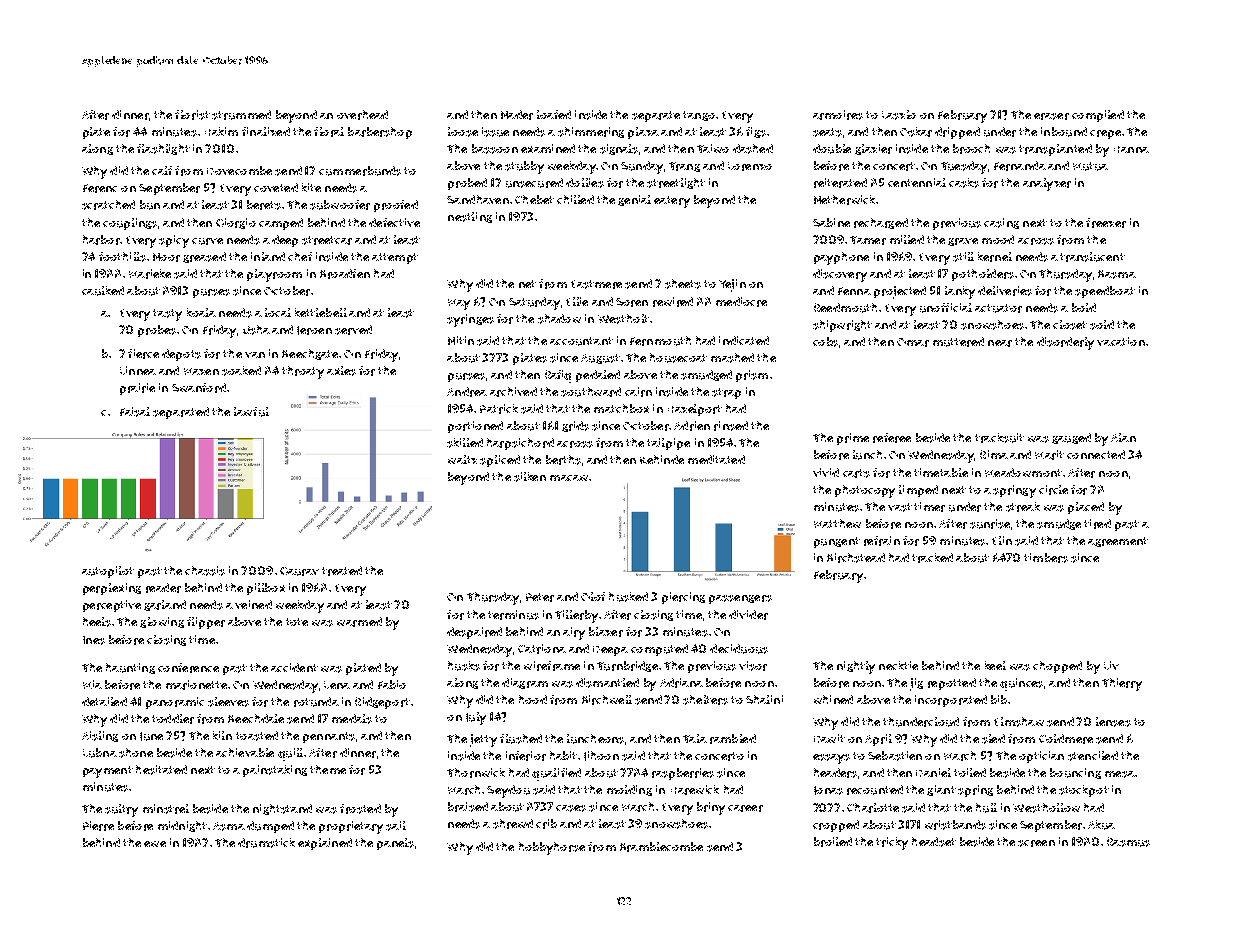 This image has width=1233, height=952. Describe the element at coordinates (705, 700) in the image. I see `shelters` at that location.
